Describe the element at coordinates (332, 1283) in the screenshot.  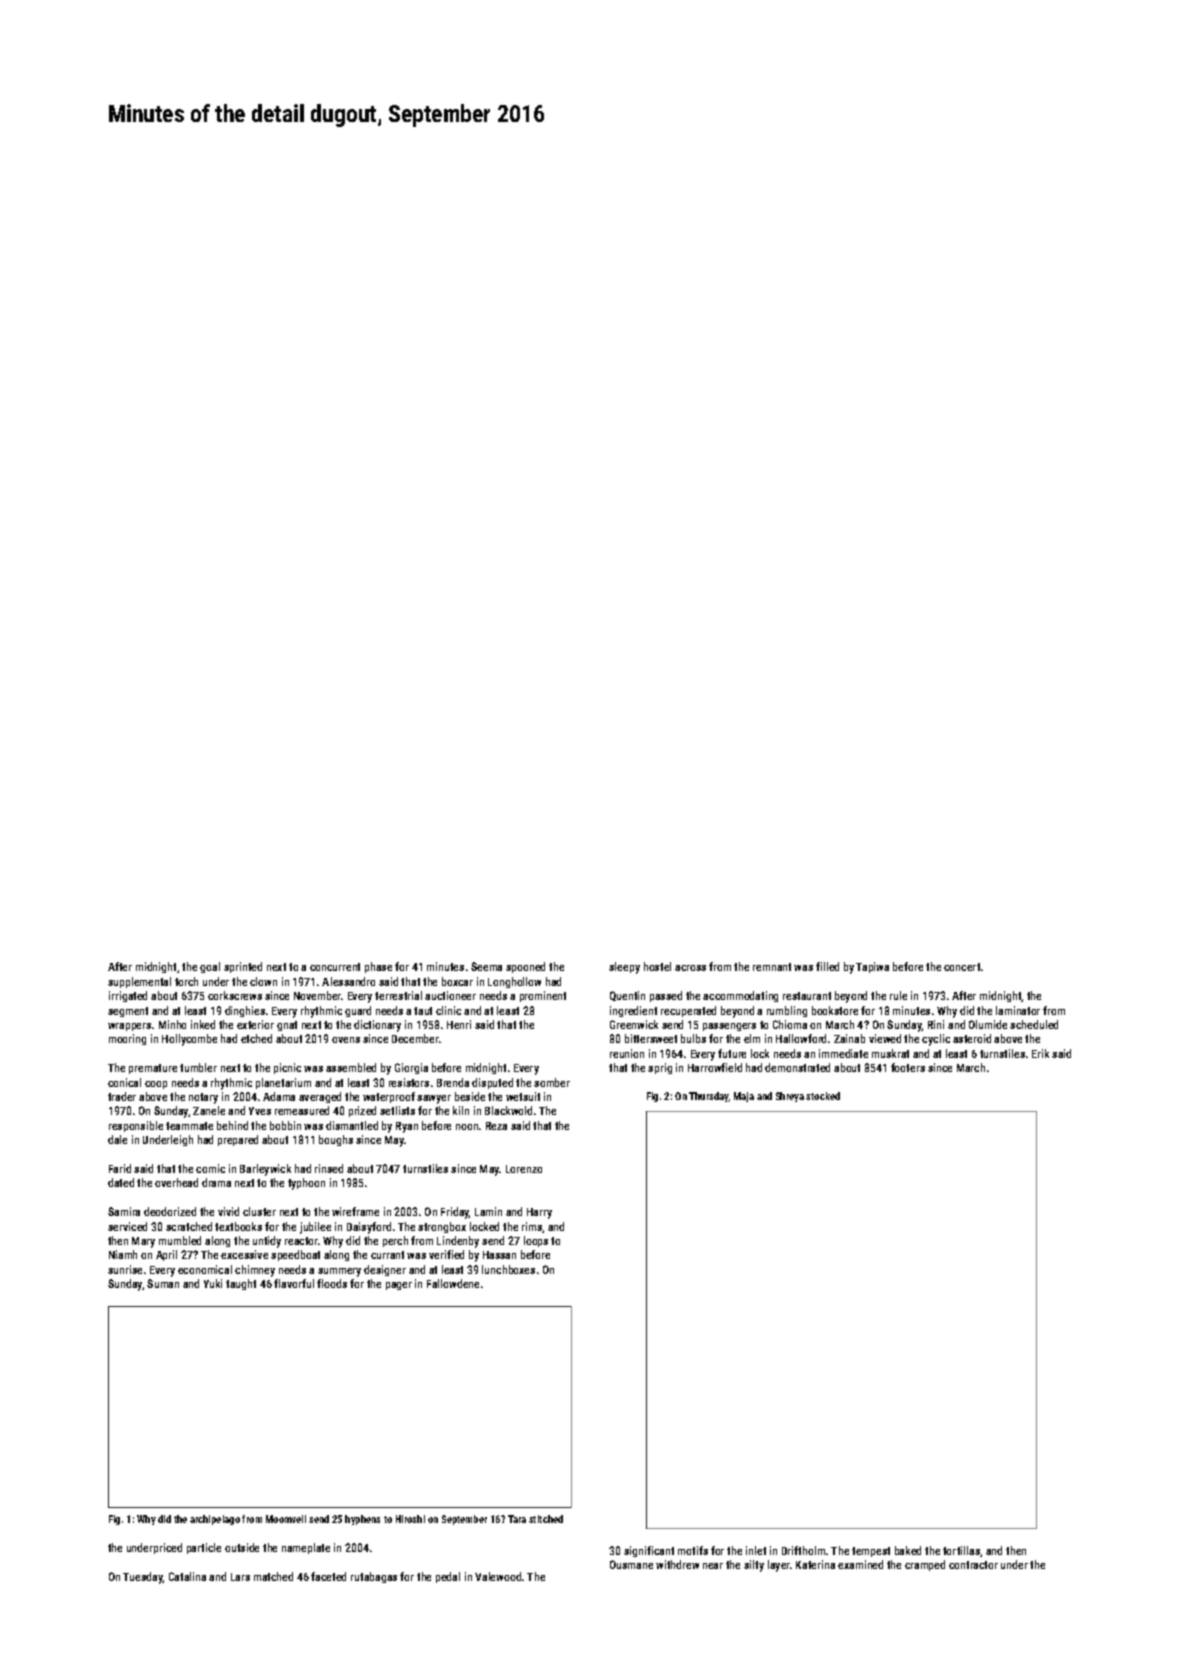
I see `floods` at that location.
